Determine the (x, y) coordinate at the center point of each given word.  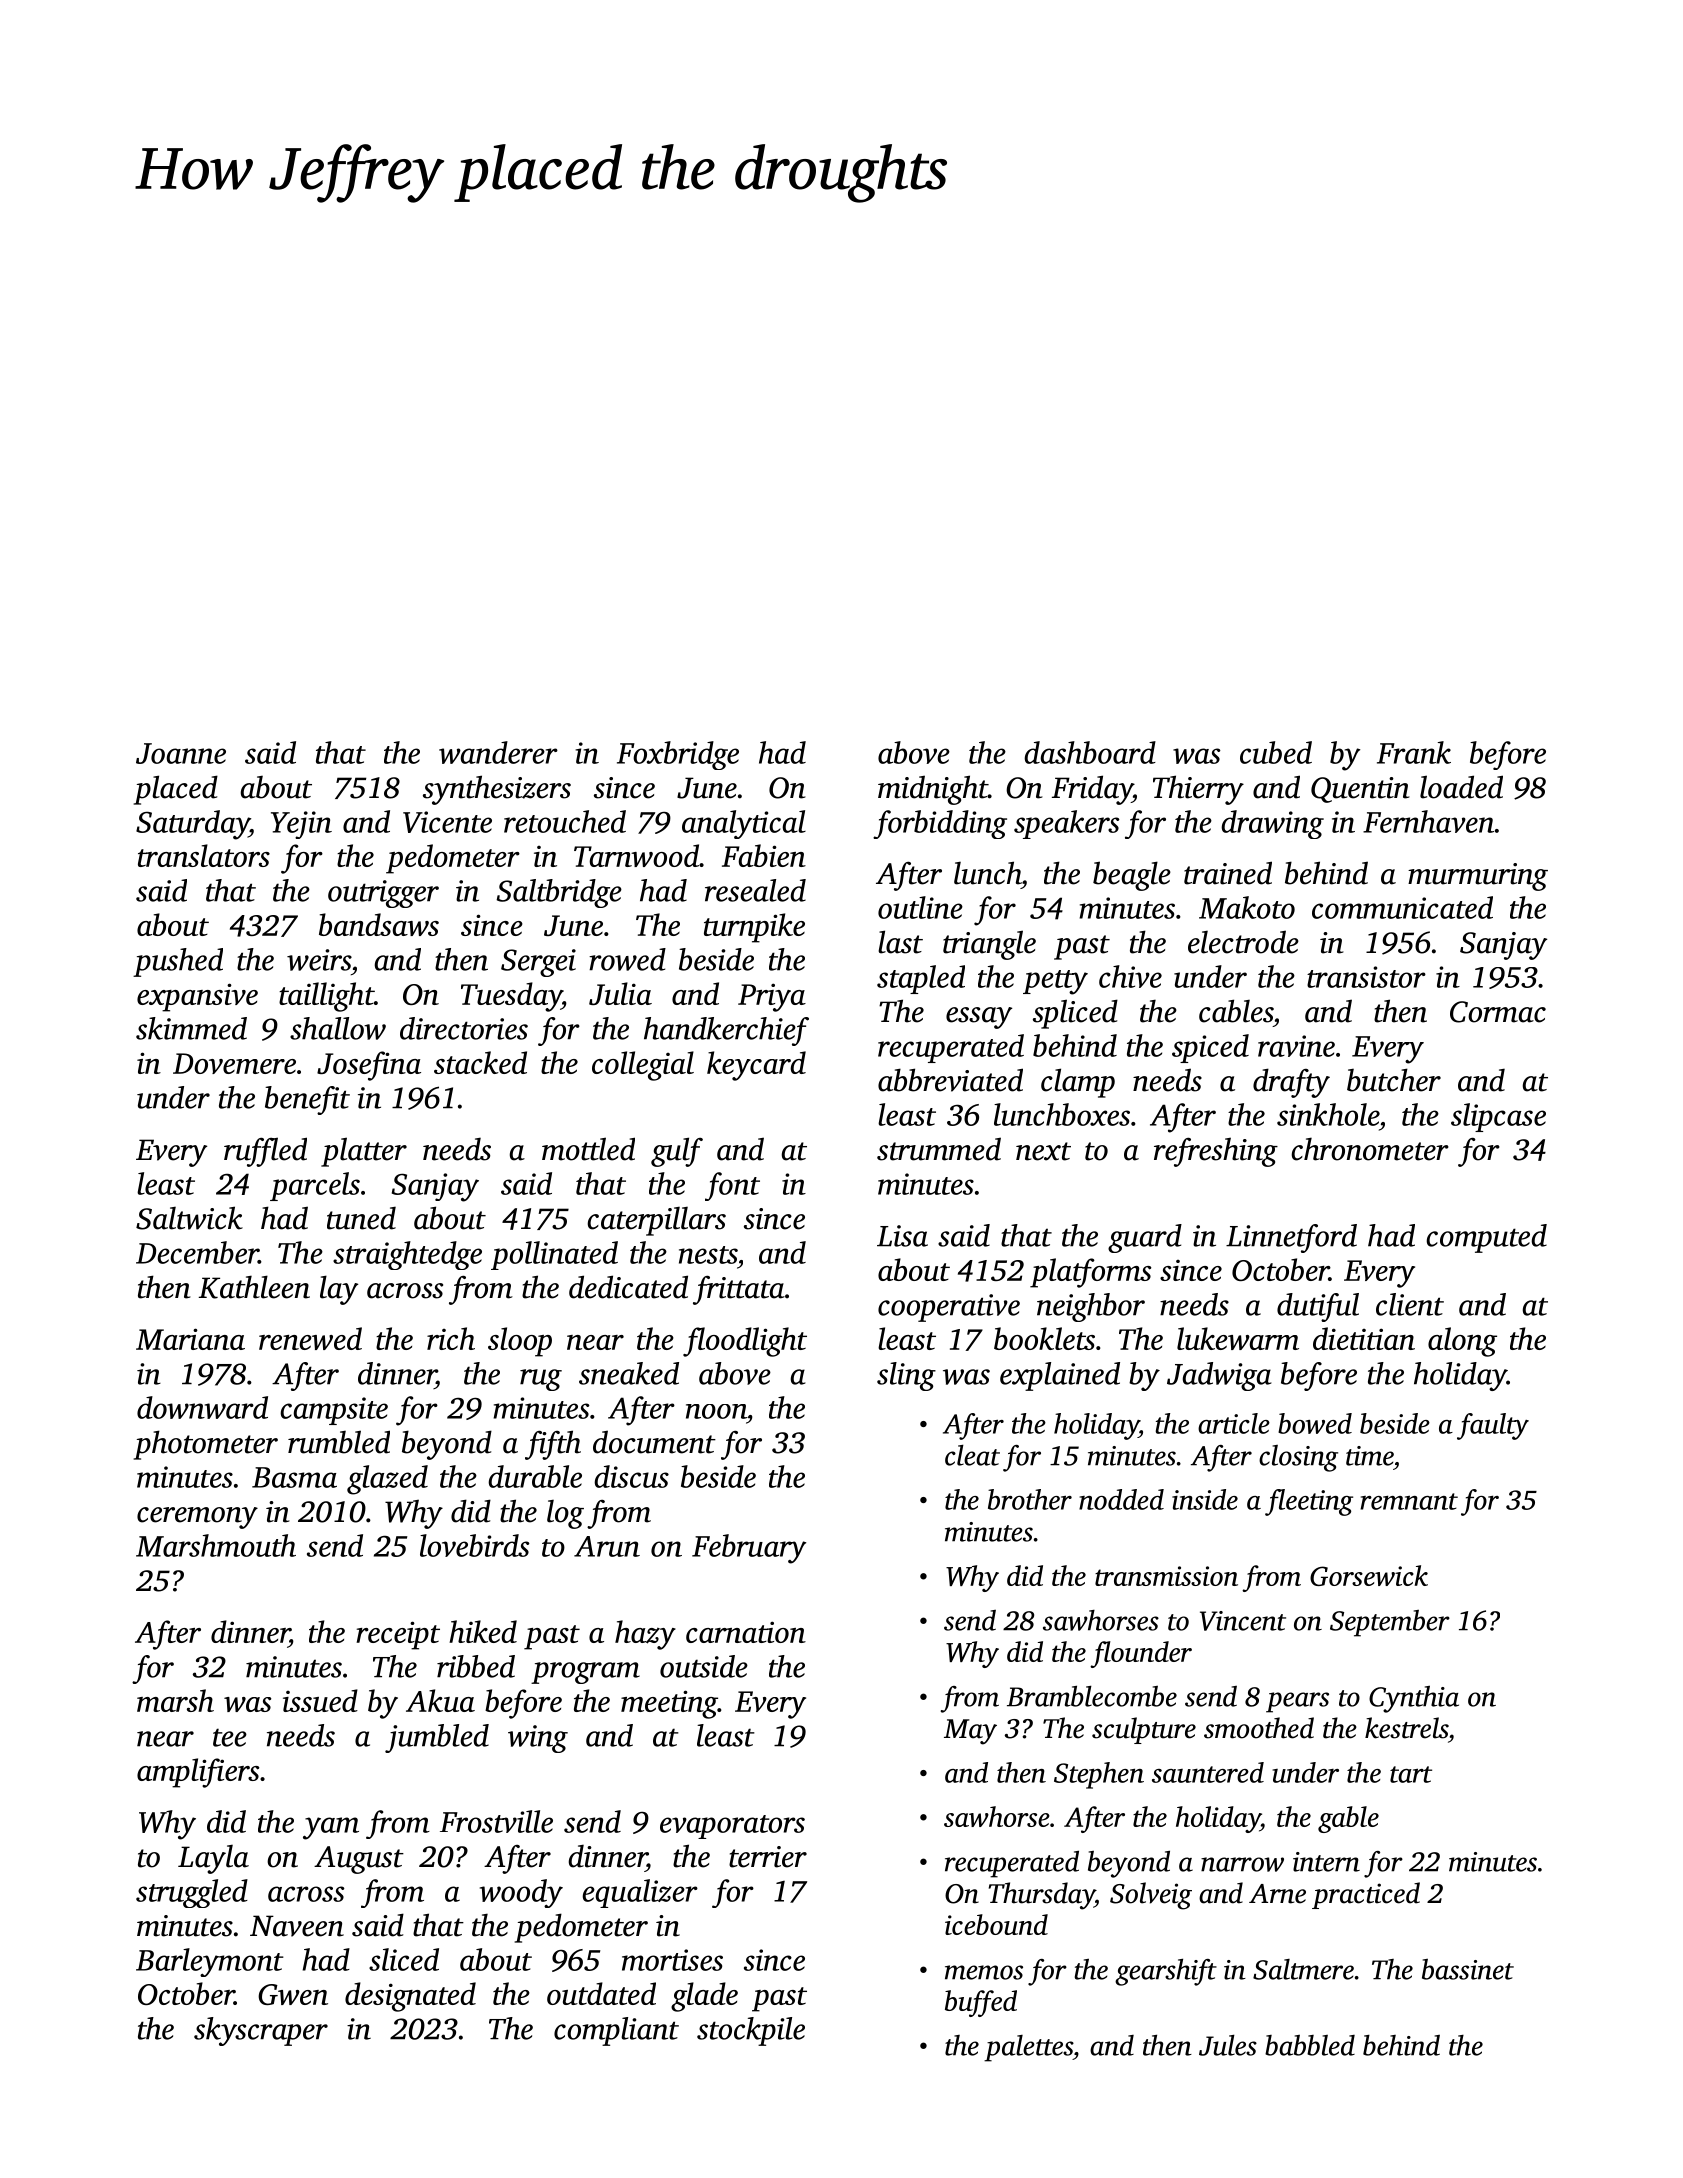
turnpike (754, 928)
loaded (1461, 787)
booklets (1044, 1338)
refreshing (1216, 1152)
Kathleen (254, 1287)
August (359, 1860)
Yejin (301, 825)
